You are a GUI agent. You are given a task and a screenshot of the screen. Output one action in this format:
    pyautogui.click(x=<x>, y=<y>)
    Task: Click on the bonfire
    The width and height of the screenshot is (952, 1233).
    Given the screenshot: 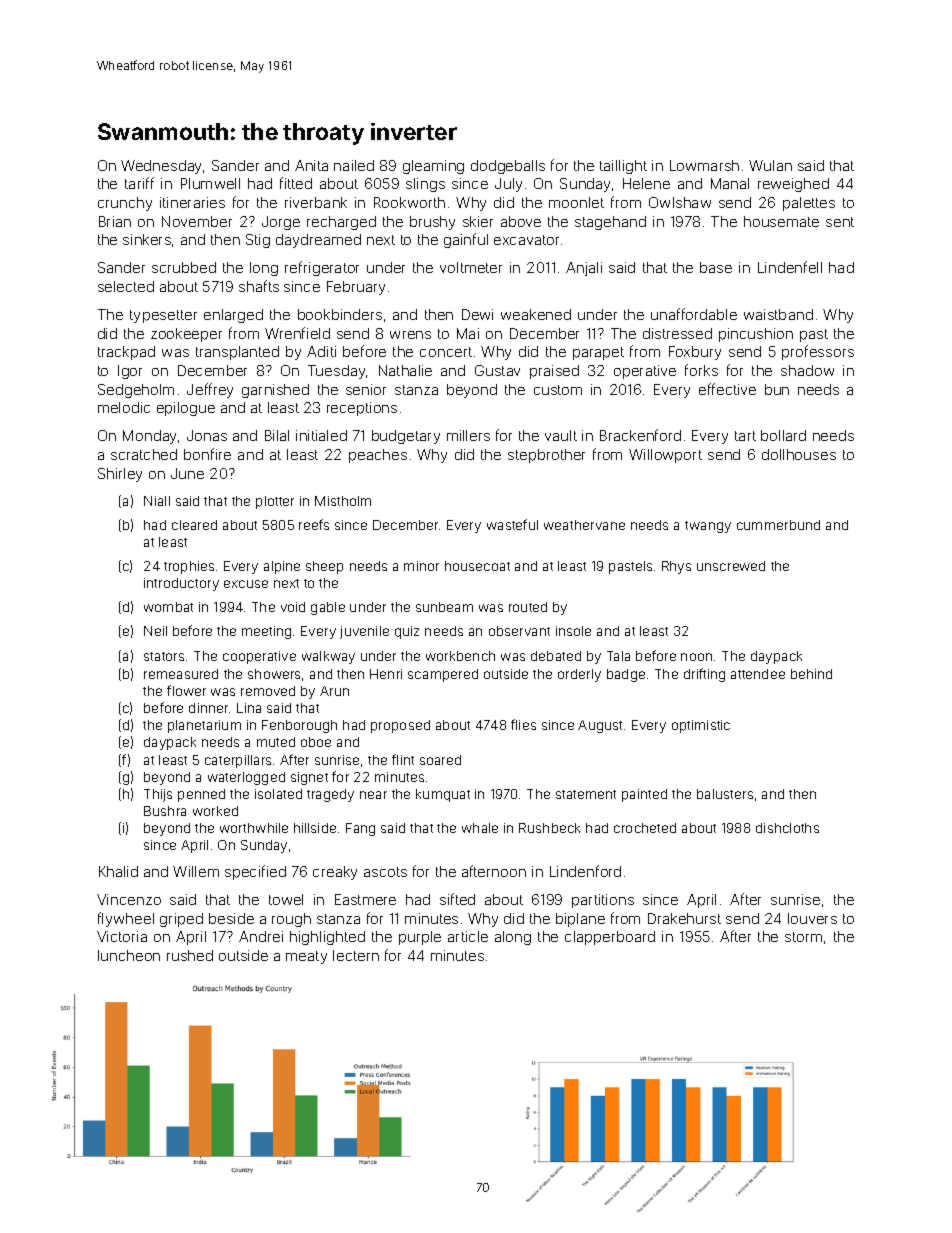 What is the action you would take?
    pyautogui.click(x=207, y=454)
